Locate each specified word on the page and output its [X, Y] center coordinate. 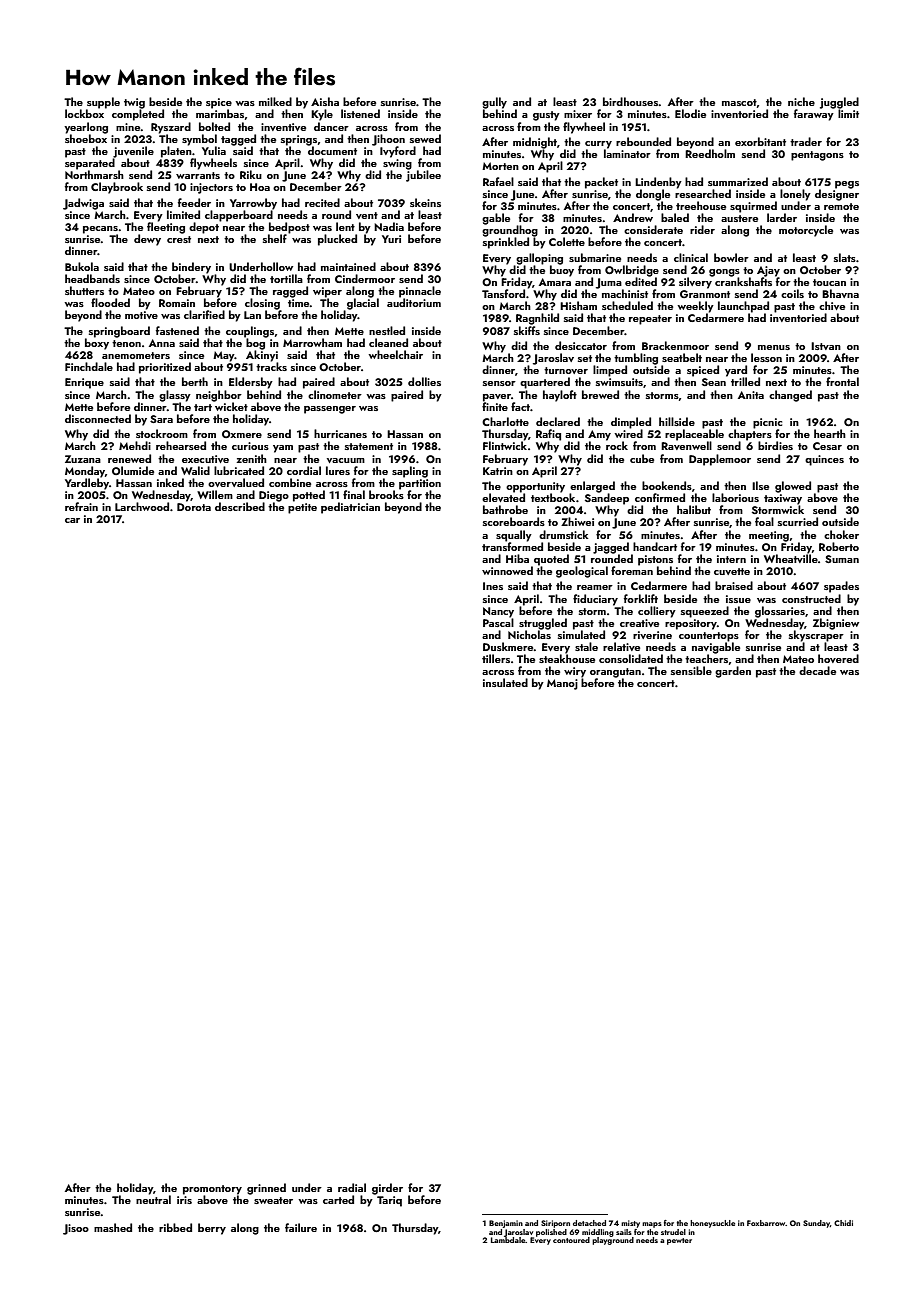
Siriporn [555, 1224]
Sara [161, 419]
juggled [839, 103]
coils [792, 293]
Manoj [562, 684]
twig [134, 103]
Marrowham [312, 342]
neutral [153, 1199]
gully [494, 103]
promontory [212, 1190]
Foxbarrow [766, 1223]
